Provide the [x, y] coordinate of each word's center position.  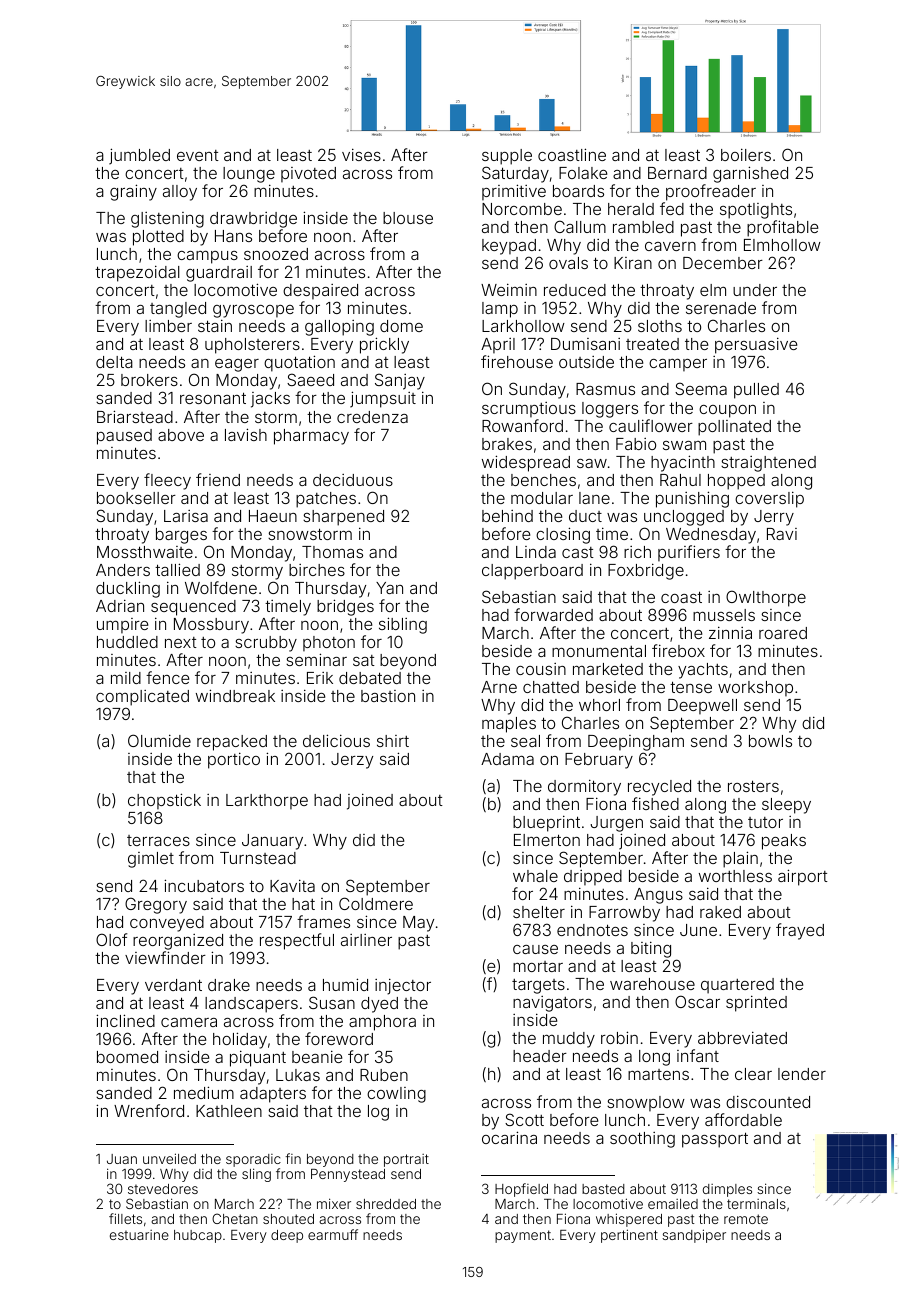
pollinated [734, 428]
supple [507, 157]
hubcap [198, 1236]
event [198, 155]
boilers [746, 155]
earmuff [333, 1234]
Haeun [273, 516]
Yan [389, 588]
